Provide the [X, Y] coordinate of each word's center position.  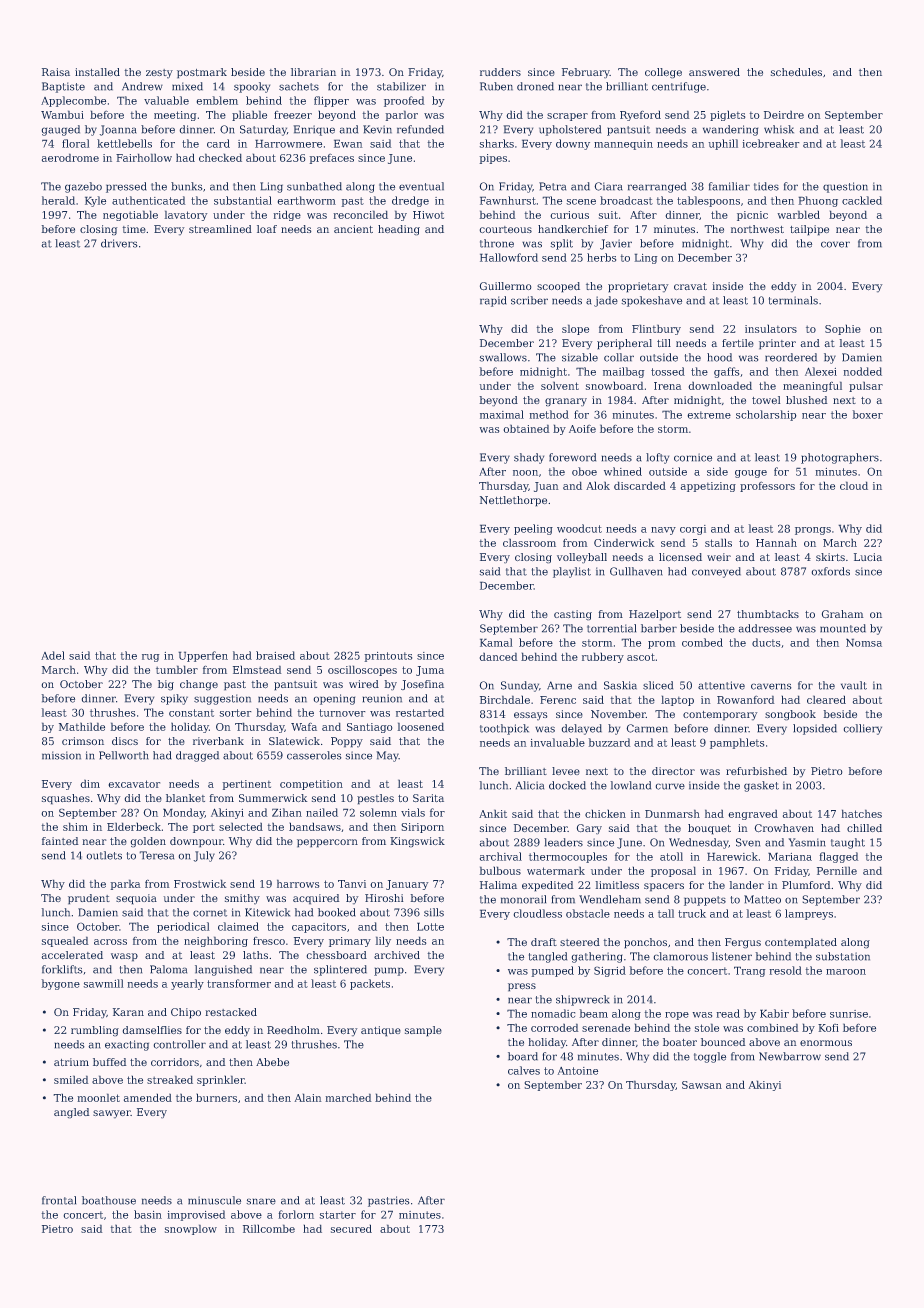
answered [714, 72]
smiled [71, 1079]
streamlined [220, 229]
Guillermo [506, 286]
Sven [748, 842]
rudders [500, 72]
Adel [53, 655]
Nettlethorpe [513, 501]
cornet [210, 913]
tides [766, 186]
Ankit [493, 813]
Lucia [868, 557]
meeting [175, 116]
